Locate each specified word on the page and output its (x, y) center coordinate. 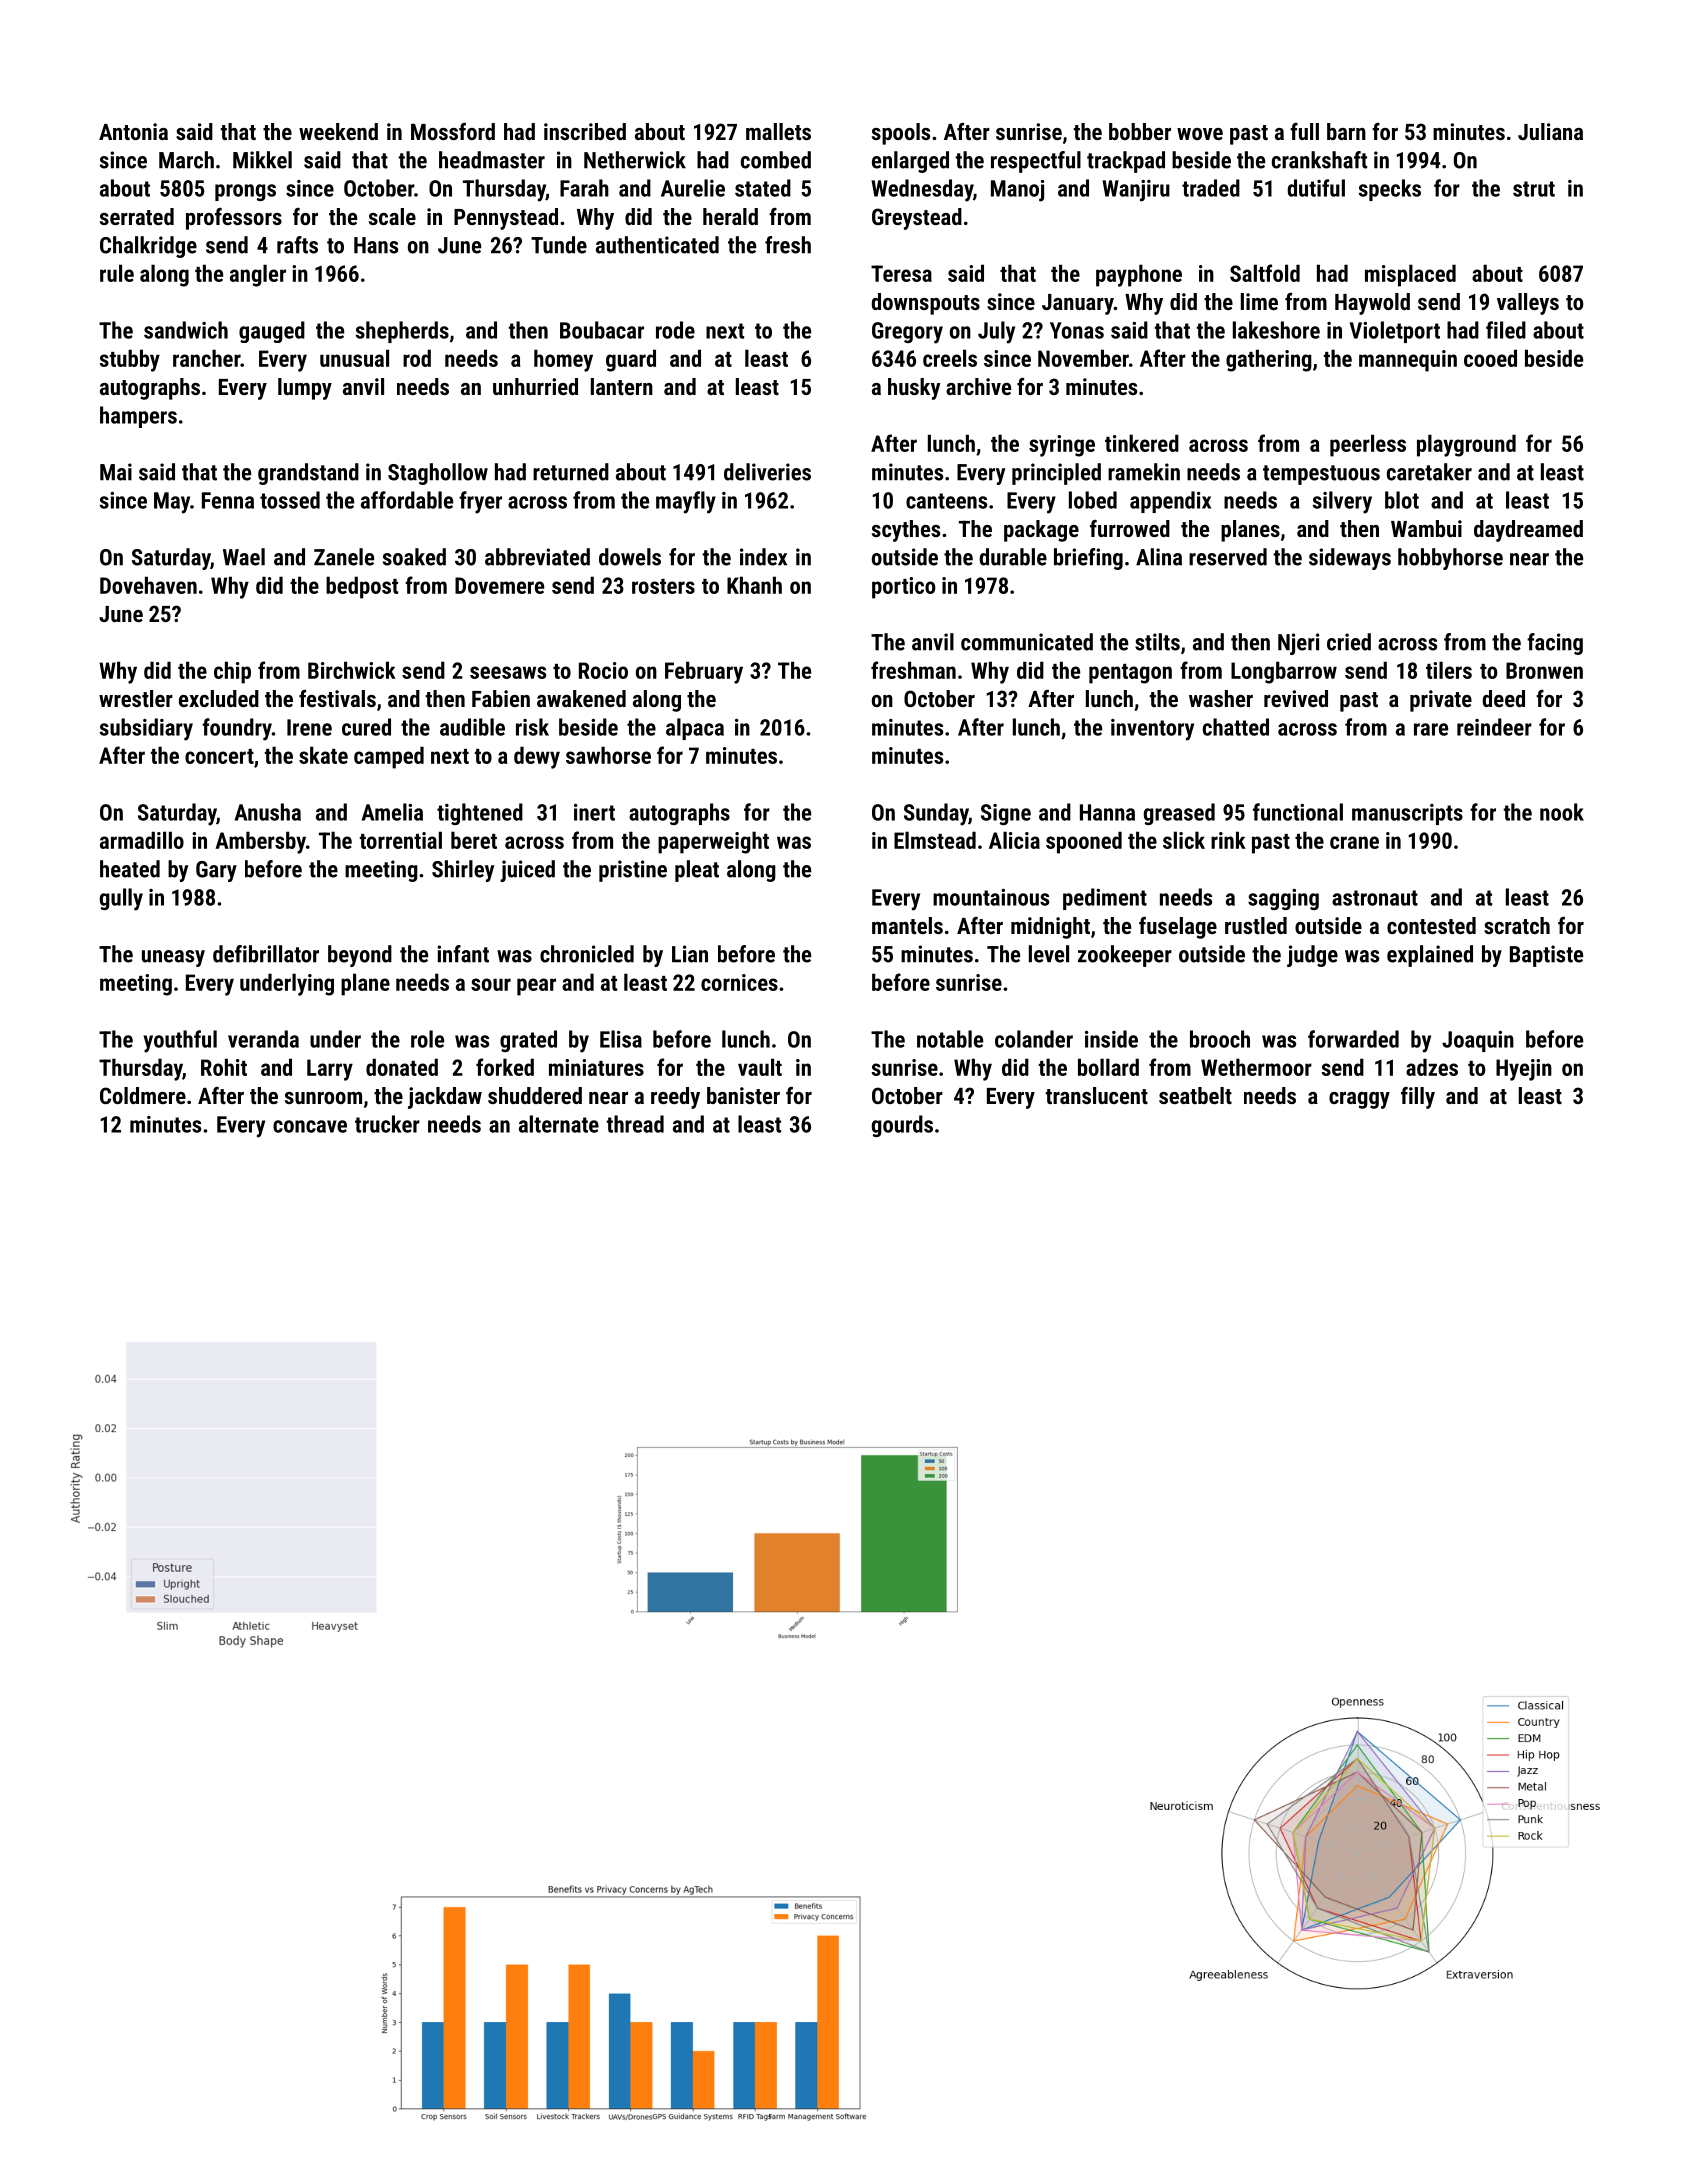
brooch (1220, 1039)
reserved (1228, 557)
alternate (559, 1124)
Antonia (133, 131)
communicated (1027, 642)
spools (901, 134)
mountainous (991, 897)
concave (310, 1126)
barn (1346, 131)
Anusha (268, 812)
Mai (116, 472)
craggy (1359, 1100)
